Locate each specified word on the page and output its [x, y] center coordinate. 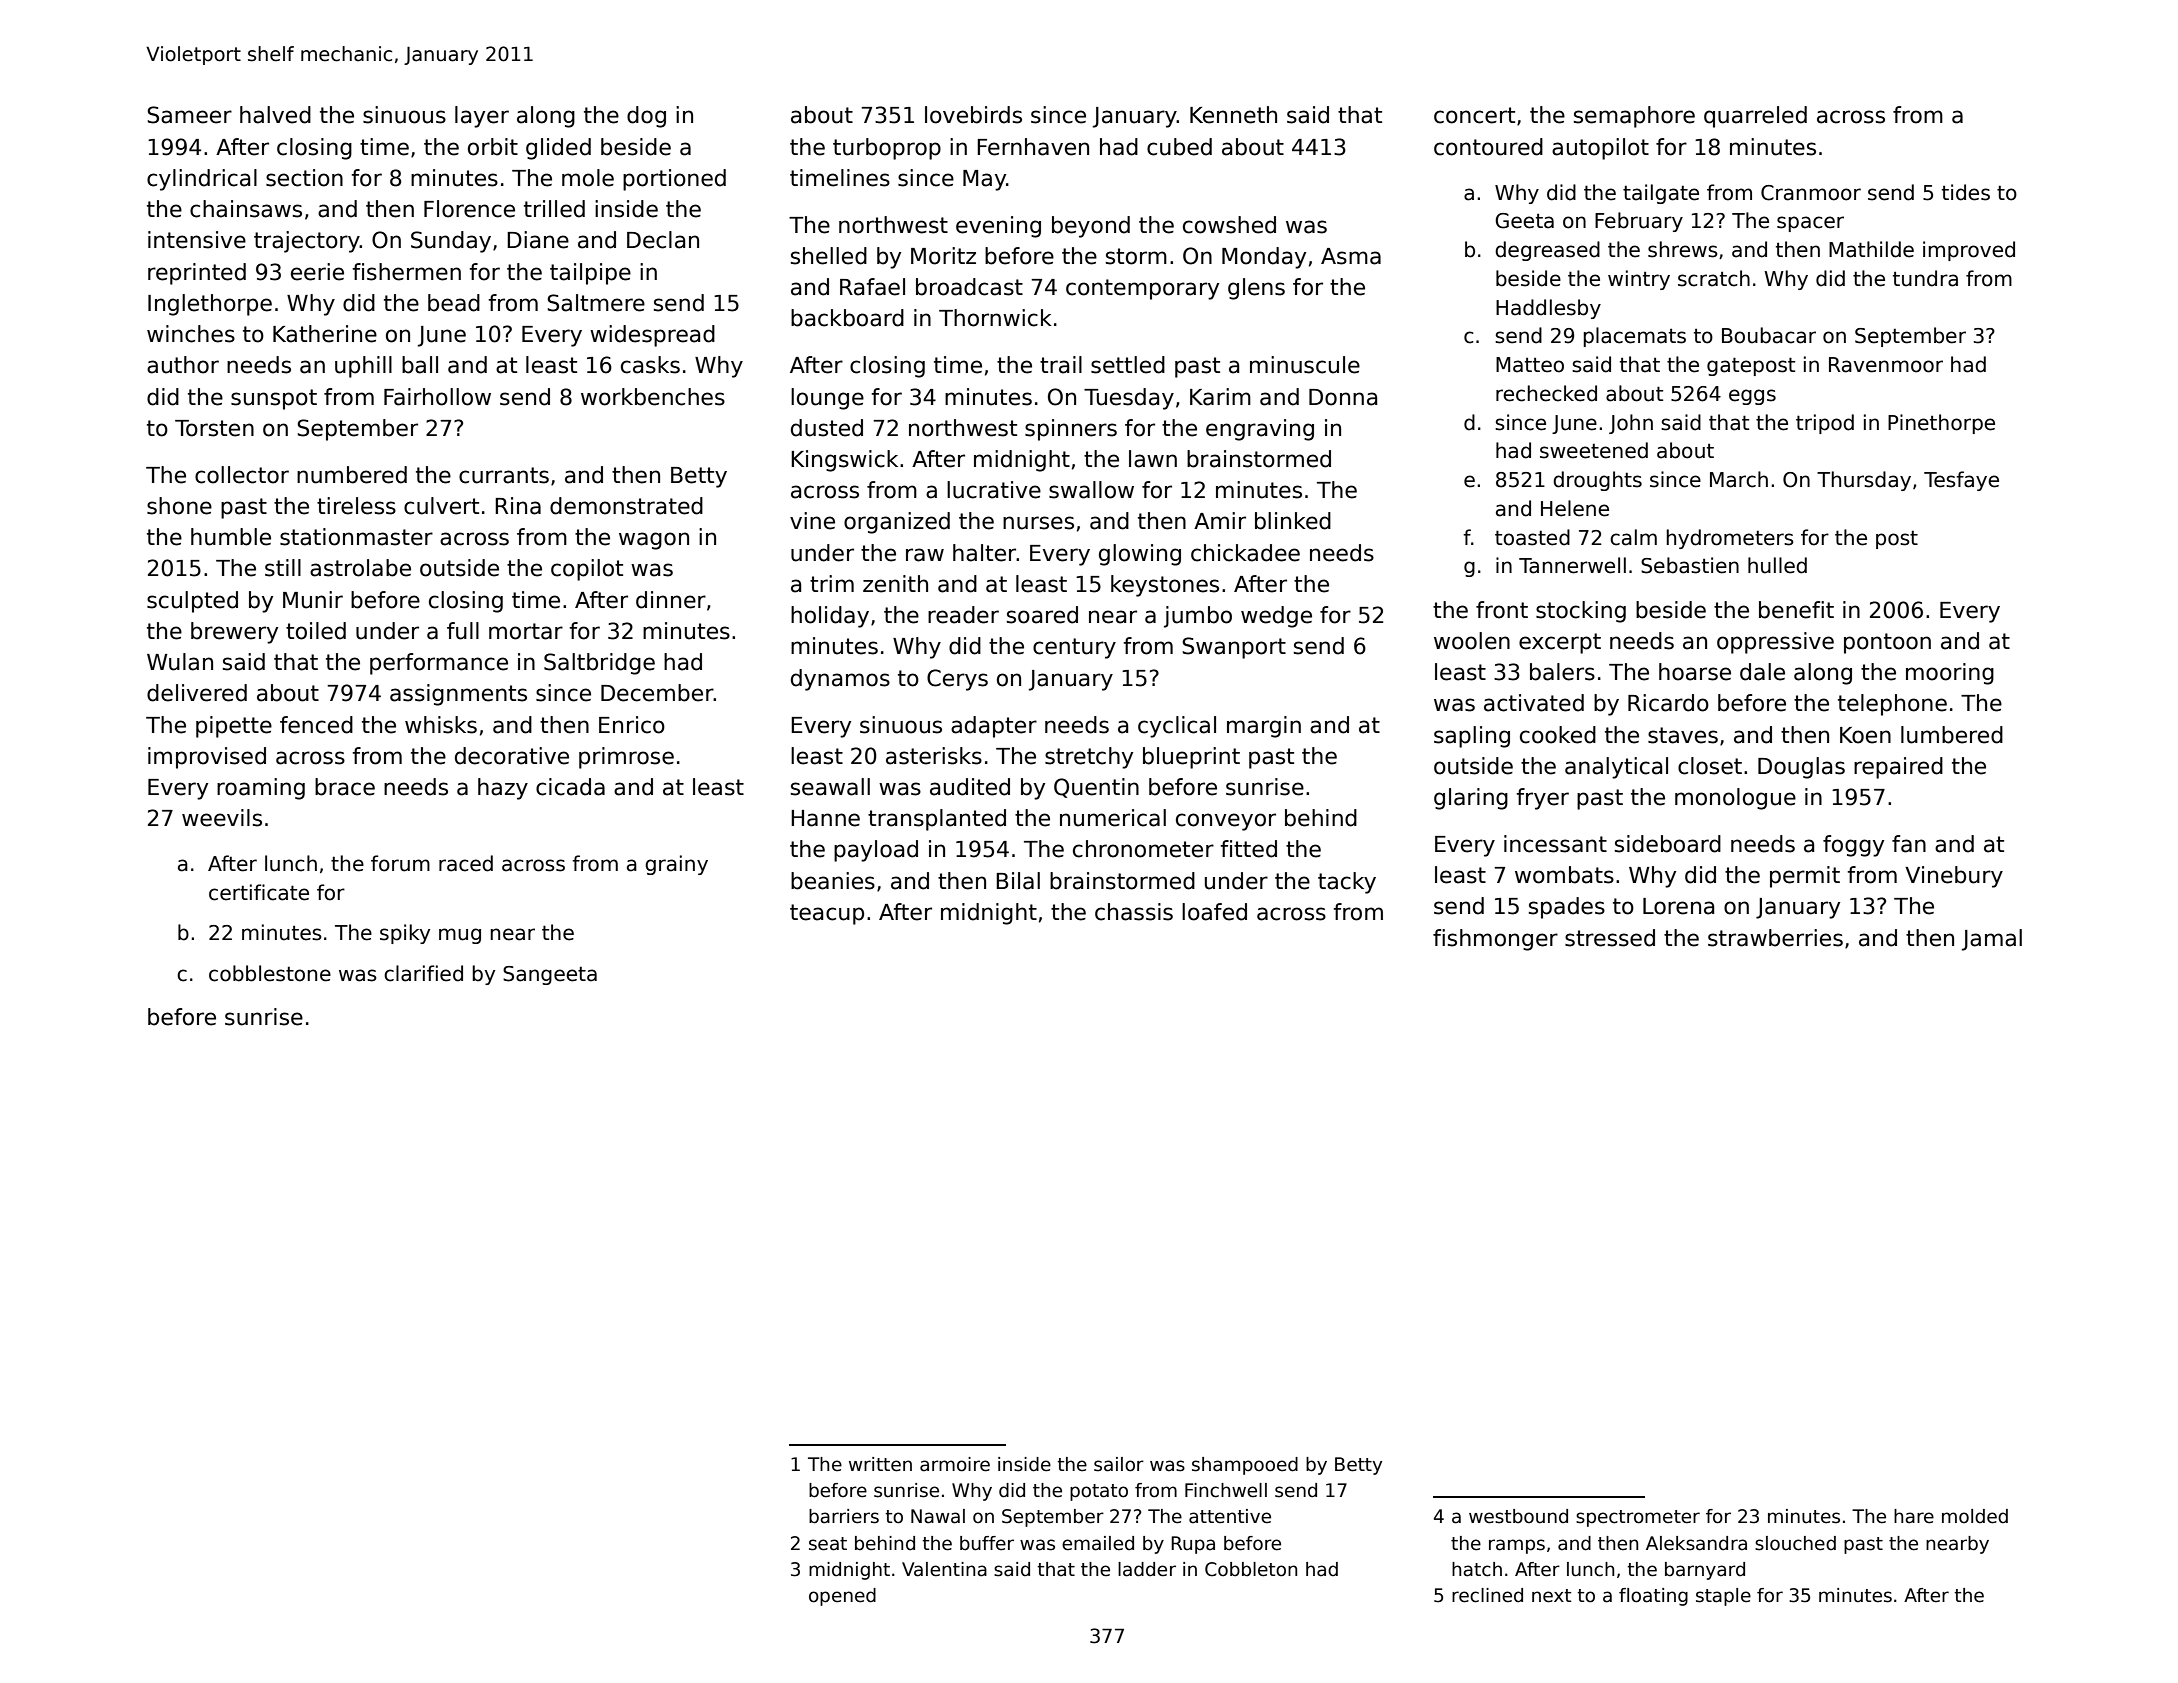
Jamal [1992, 940]
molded [1975, 1516]
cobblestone [270, 973]
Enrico [632, 725]
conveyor [1226, 822]
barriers [844, 1516]
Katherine [325, 334]
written [880, 1464]
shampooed [1245, 1466]
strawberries [1775, 938]
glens [1256, 289]
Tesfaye [1961, 481]
